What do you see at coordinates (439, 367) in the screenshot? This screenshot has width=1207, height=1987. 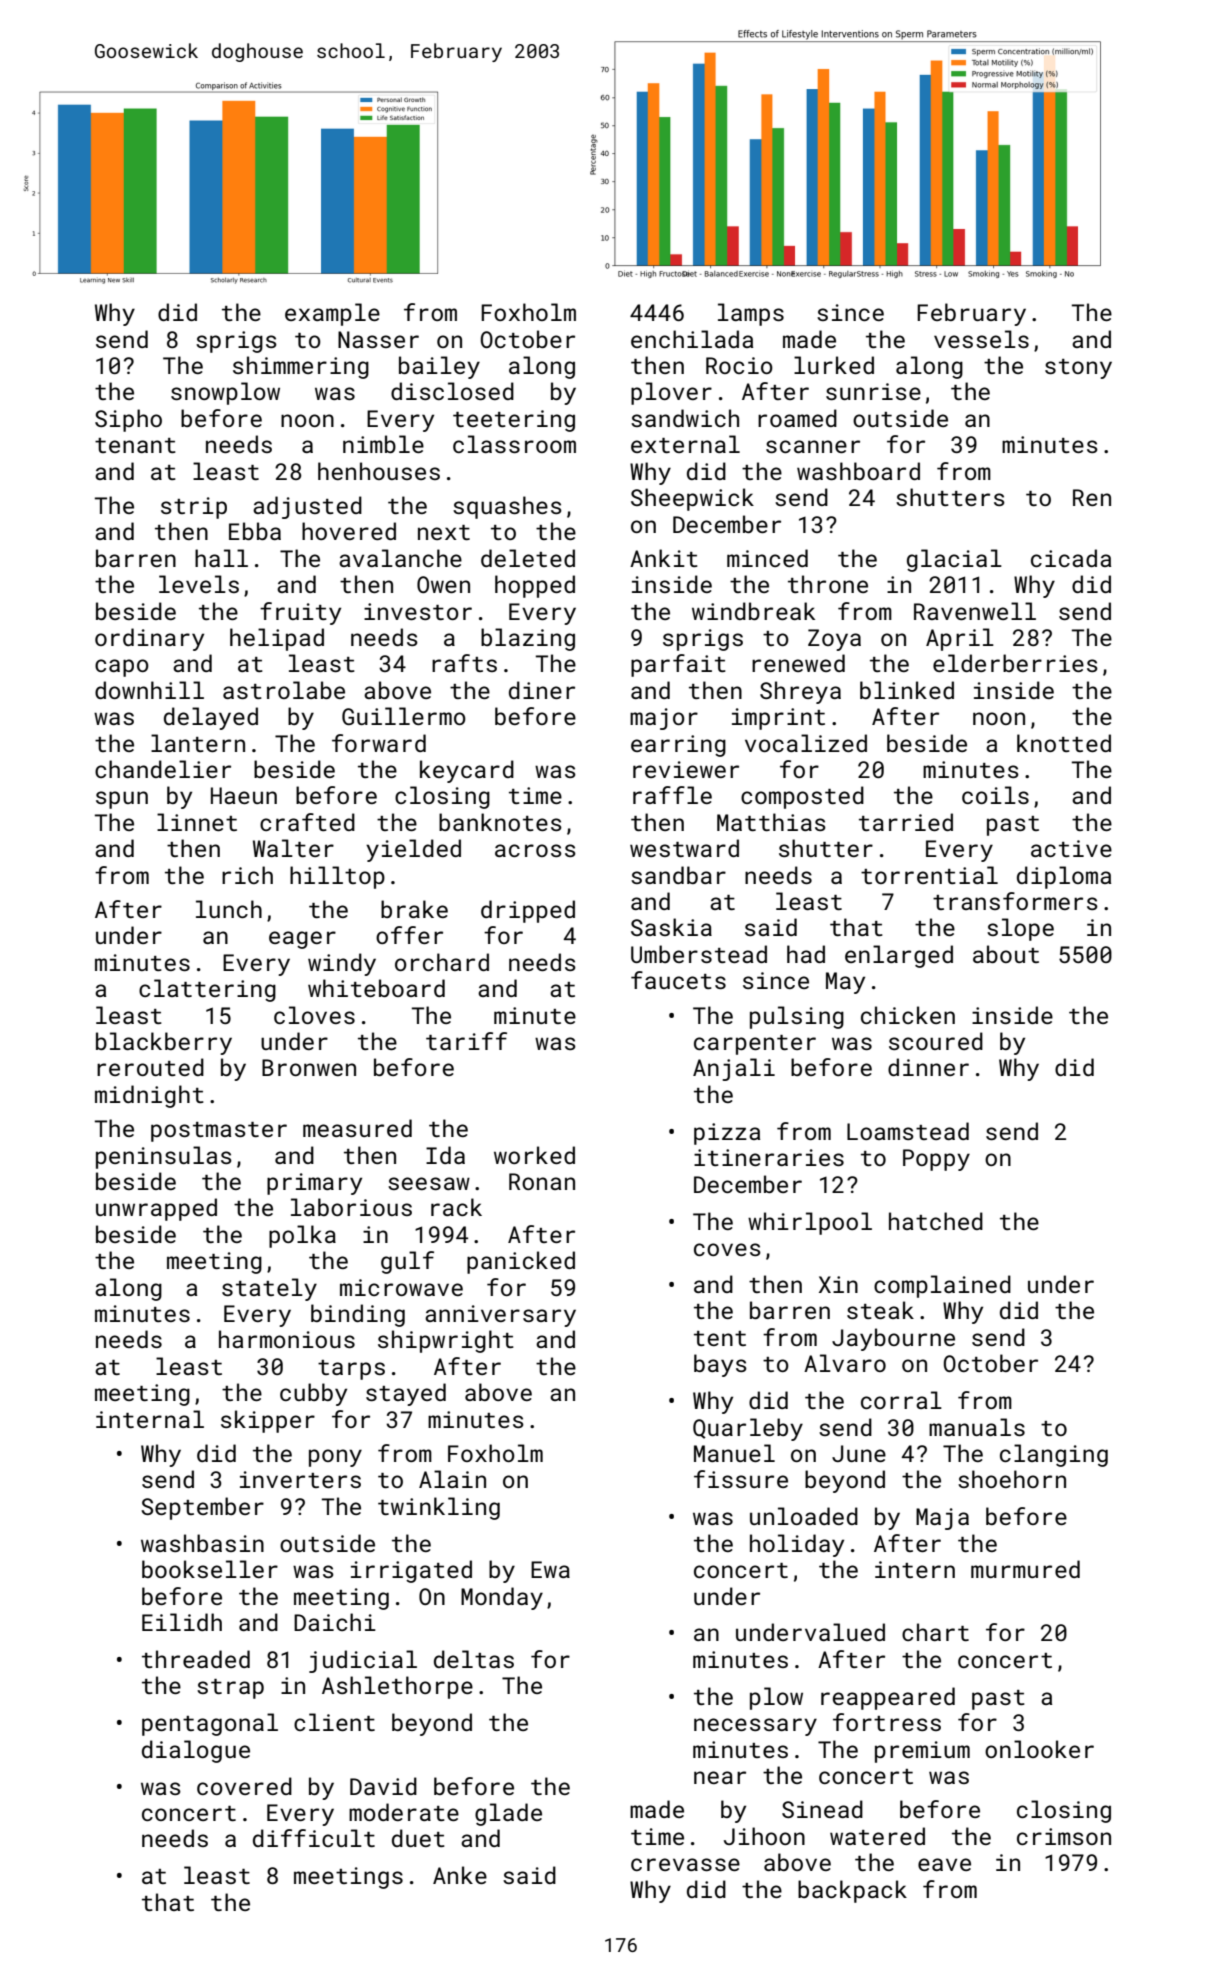 I see `bailey` at bounding box center [439, 367].
